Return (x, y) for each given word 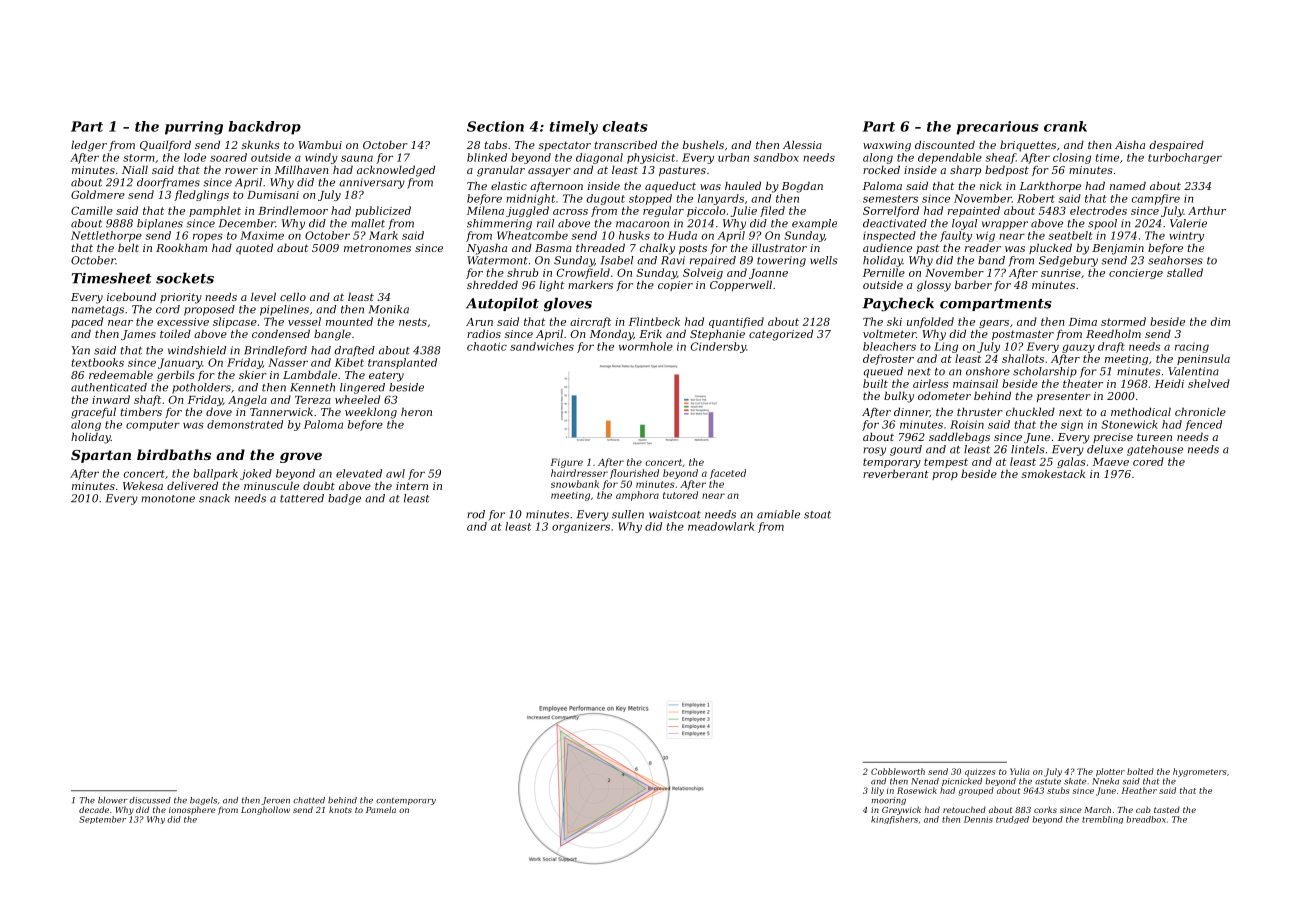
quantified (736, 322)
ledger (89, 146)
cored (1148, 461)
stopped (650, 199)
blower (113, 800)
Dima (1083, 322)
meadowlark (721, 526)
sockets (185, 278)
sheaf (1001, 158)
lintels (1028, 449)
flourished (634, 474)
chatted (309, 800)
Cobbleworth (898, 771)
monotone (168, 499)
